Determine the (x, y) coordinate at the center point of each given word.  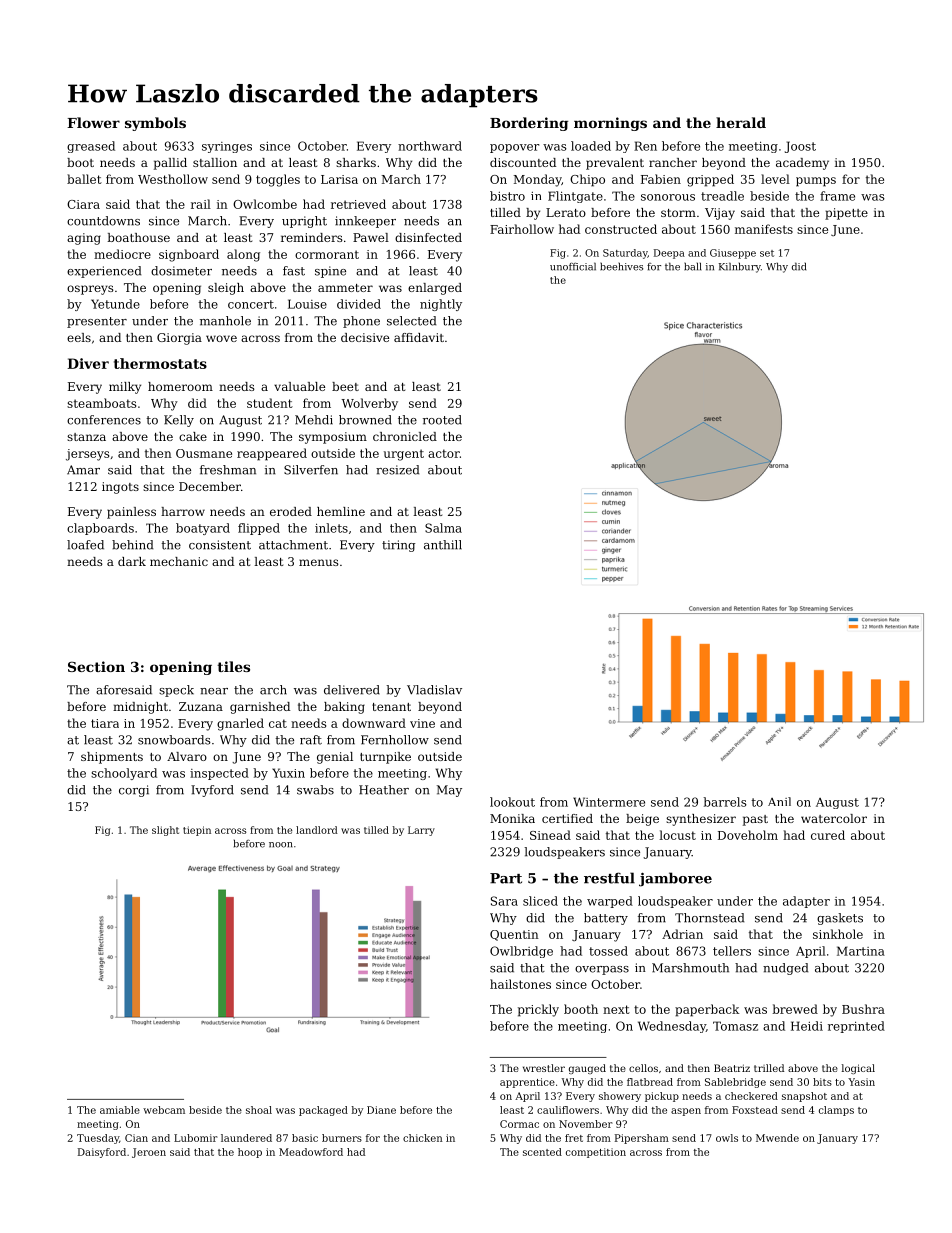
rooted (442, 420)
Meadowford (311, 1152)
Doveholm (748, 835)
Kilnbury (740, 267)
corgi (134, 791)
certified (567, 818)
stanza (86, 437)
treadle (722, 196)
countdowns (103, 221)
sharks (356, 162)
